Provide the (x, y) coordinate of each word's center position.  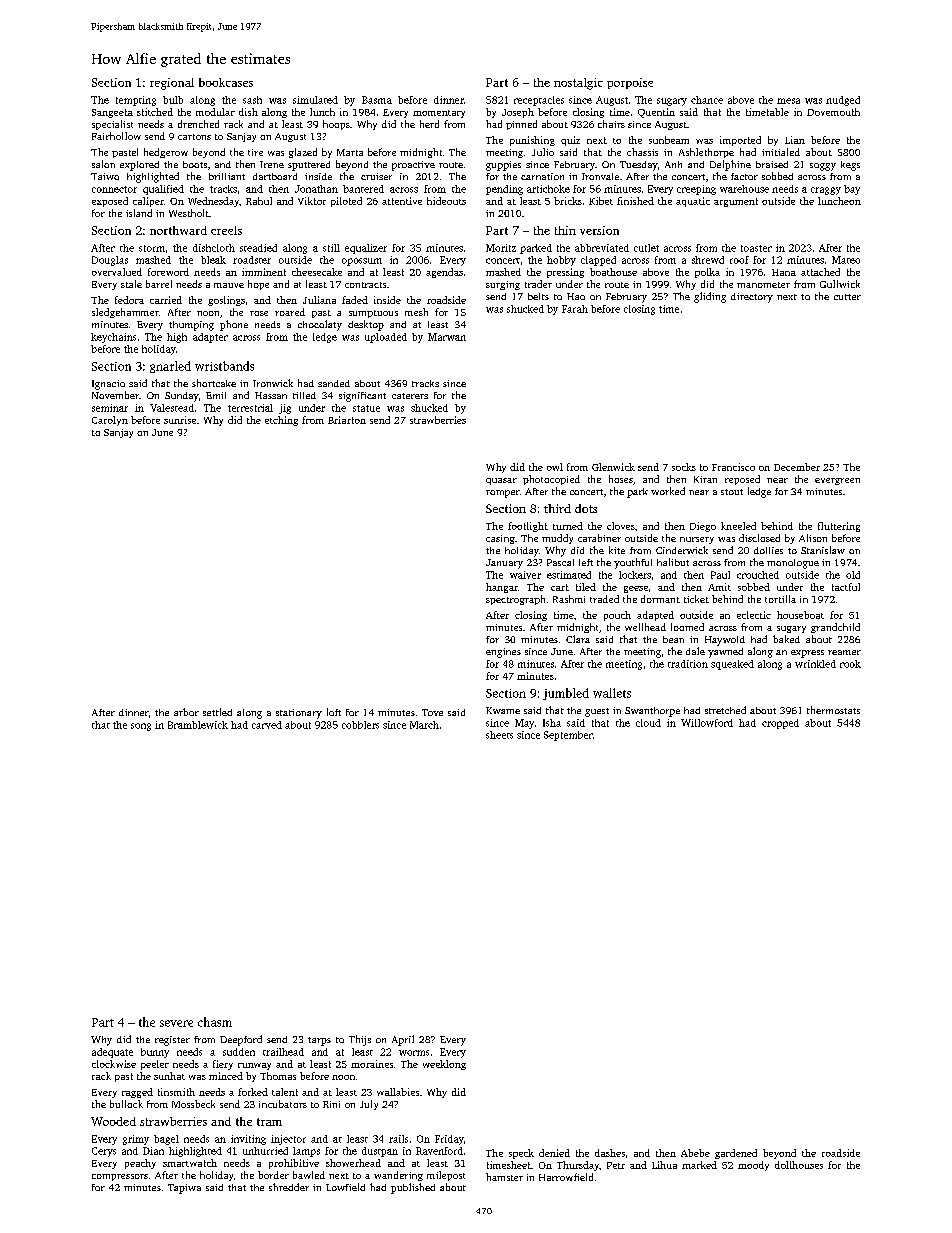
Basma (377, 100)
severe (176, 1023)
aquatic (693, 202)
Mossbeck (193, 1104)
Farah (575, 309)
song (141, 727)
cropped (780, 724)
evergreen (837, 481)
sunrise (180, 420)
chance (707, 100)
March (424, 725)
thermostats (833, 710)
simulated (315, 100)
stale (131, 284)
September (568, 736)
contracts (365, 285)
